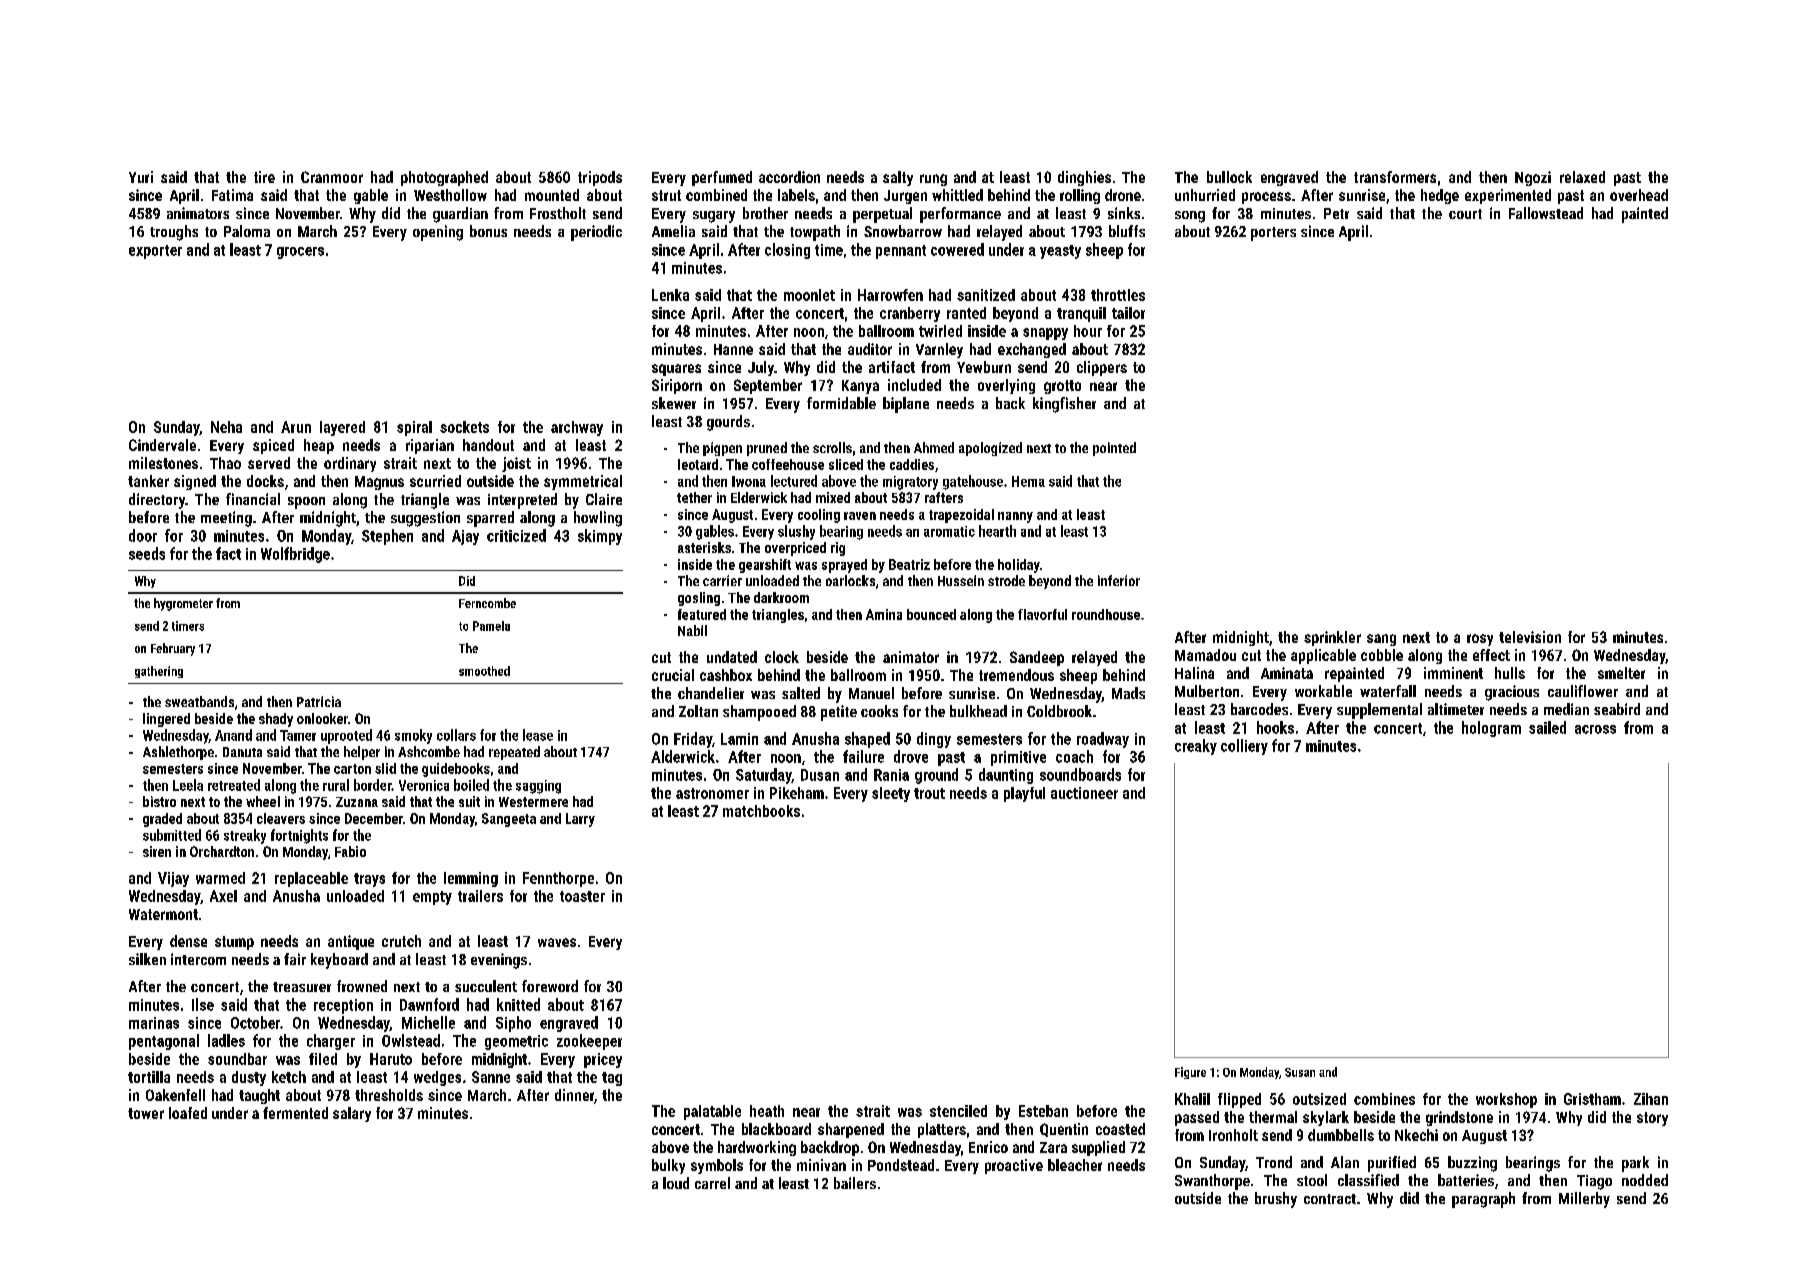 This screenshot has height=1271, width=1797. I want to click on closing, so click(787, 251).
